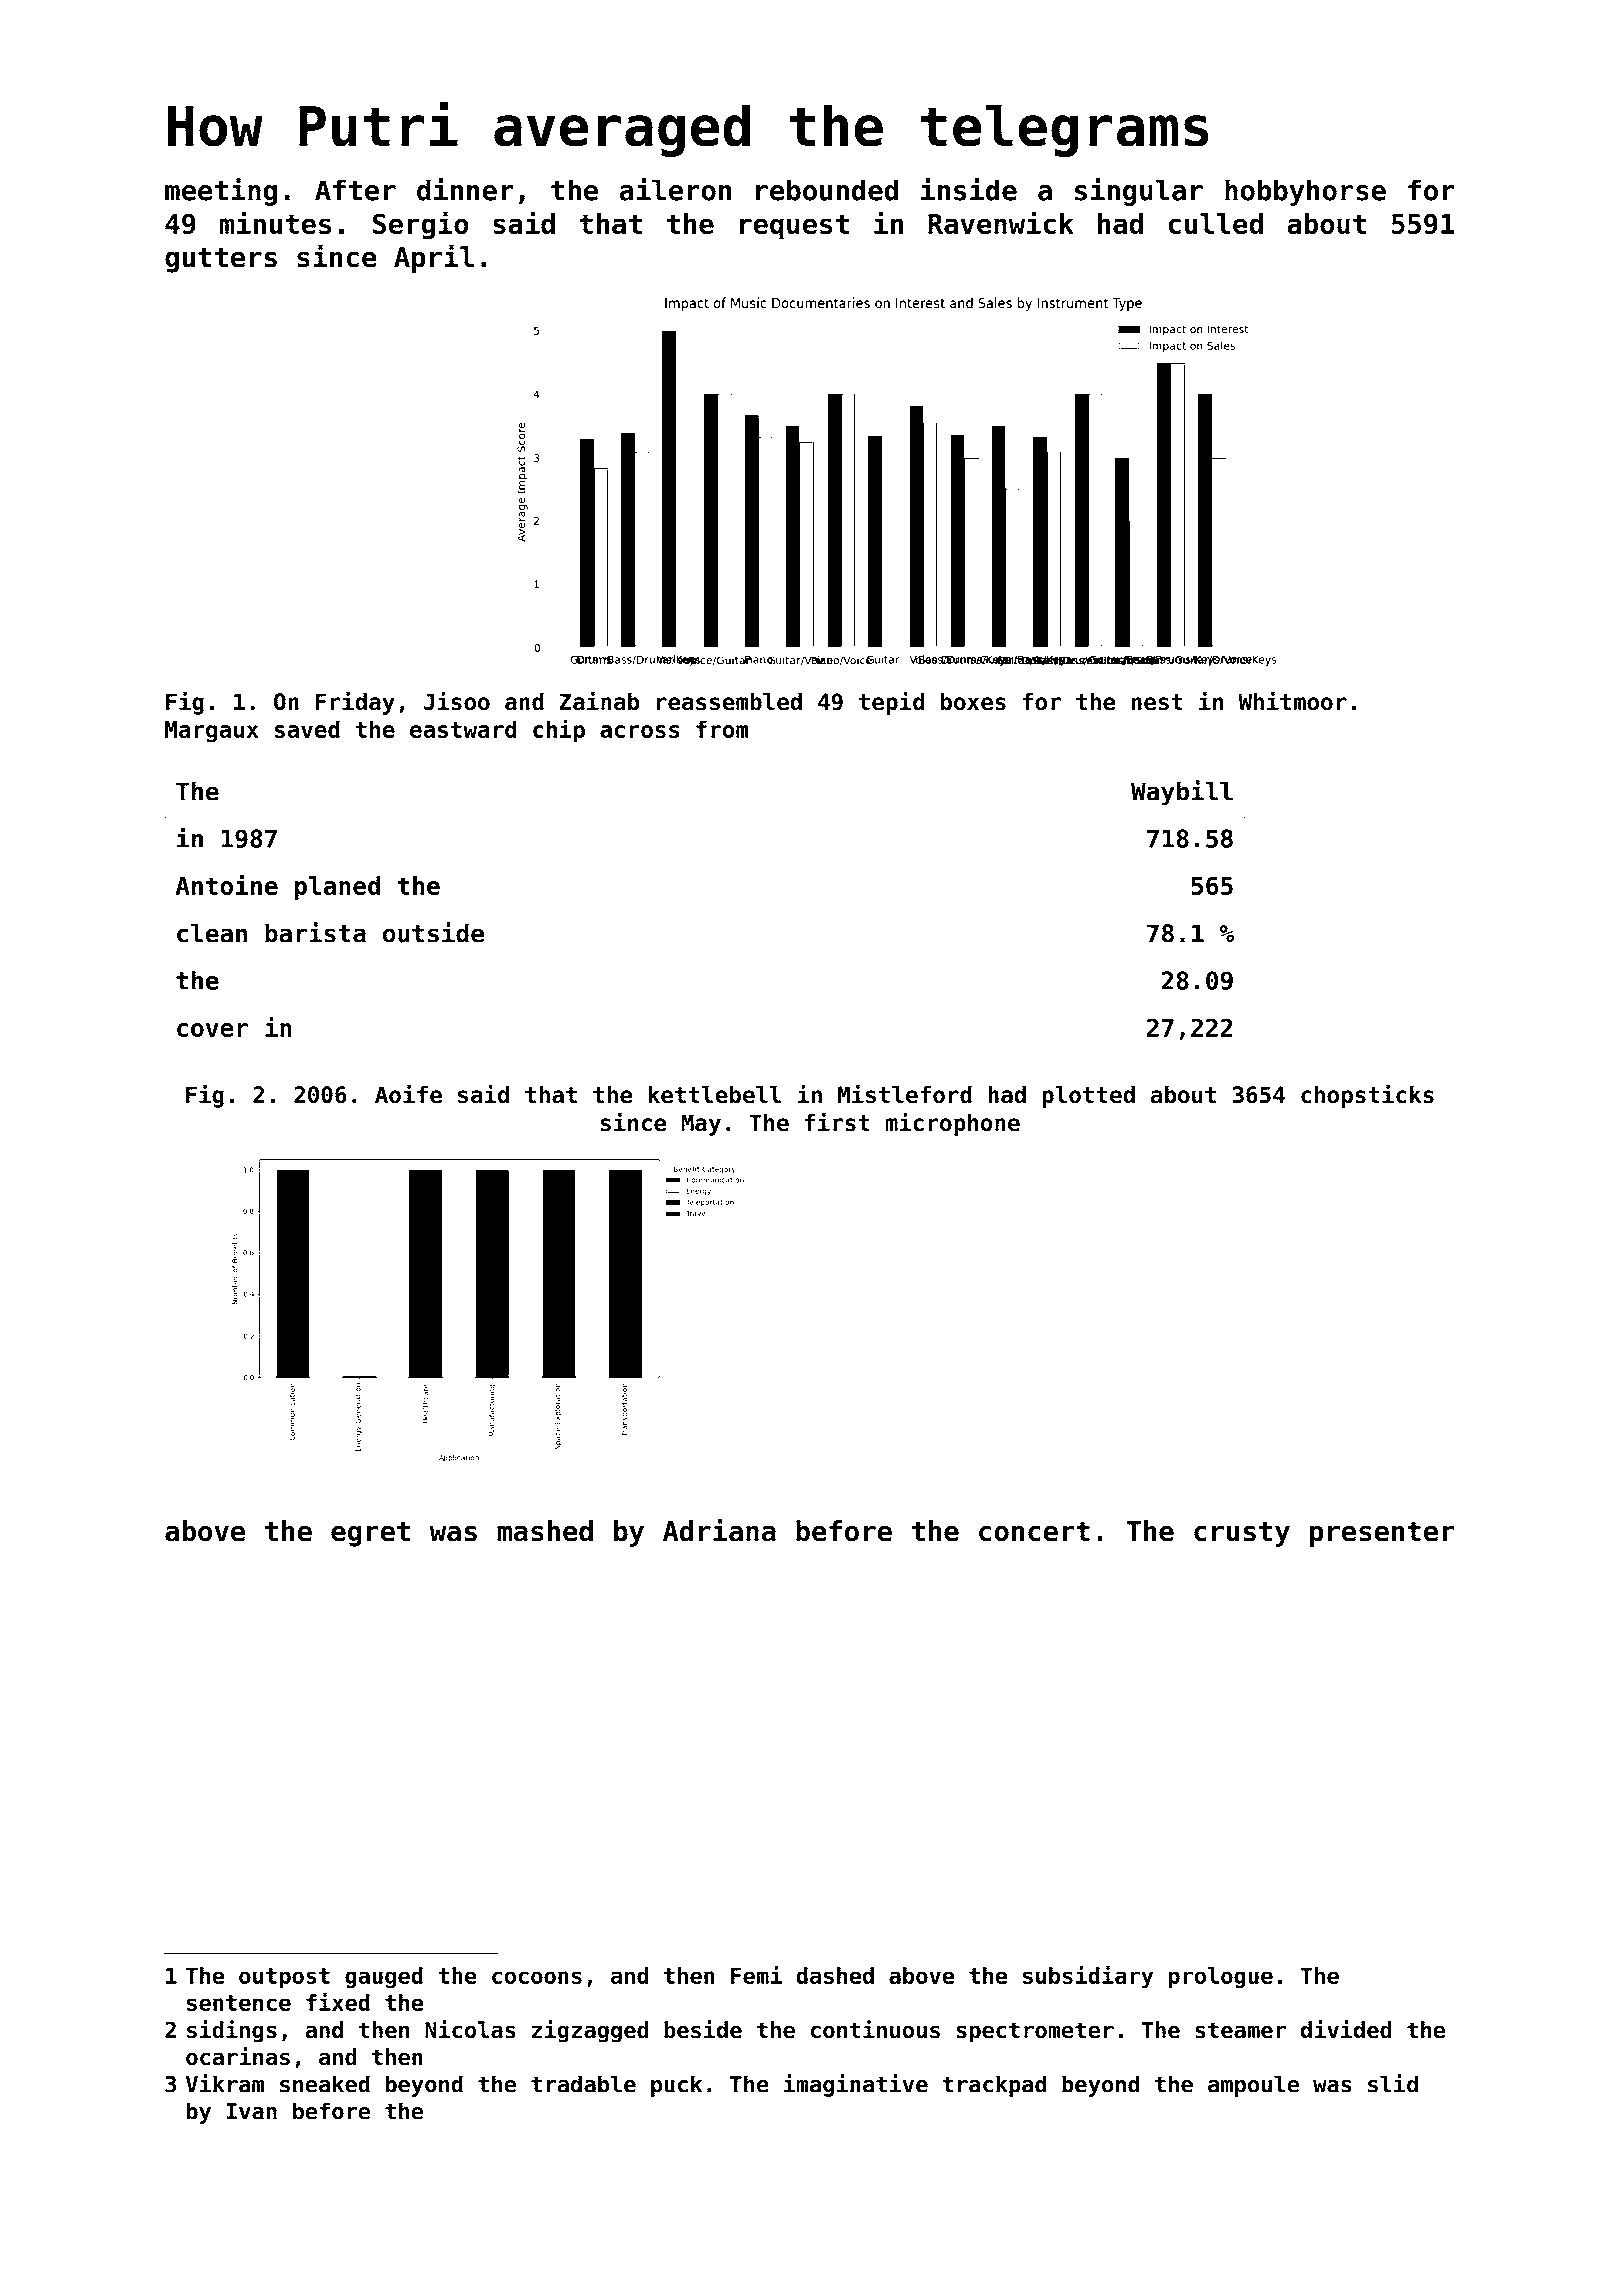  What do you see at coordinates (221, 260) in the screenshot?
I see `gutters` at bounding box center [221, 260].
